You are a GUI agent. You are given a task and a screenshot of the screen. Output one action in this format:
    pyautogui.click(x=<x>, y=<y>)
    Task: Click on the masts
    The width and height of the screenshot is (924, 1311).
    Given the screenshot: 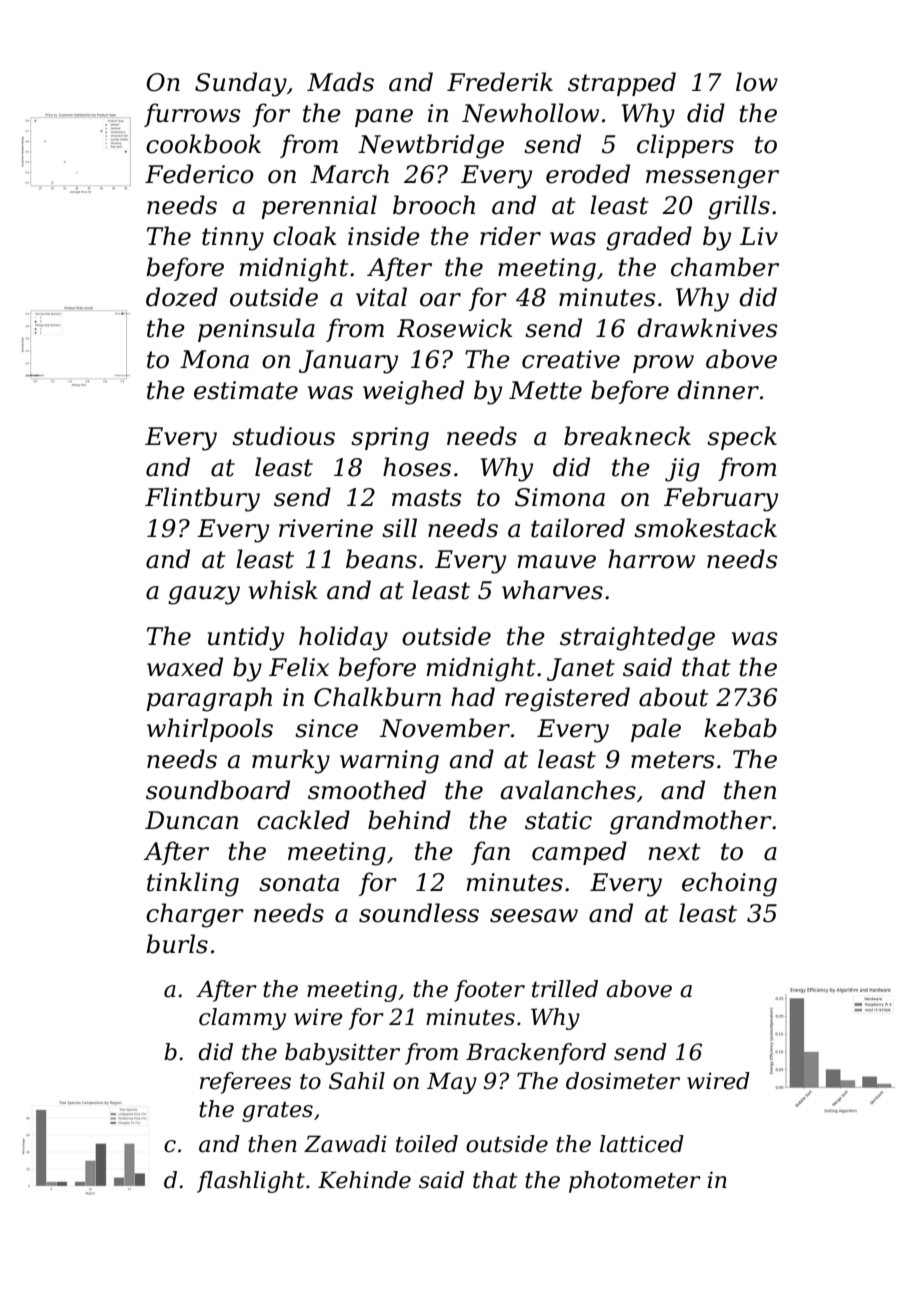 What is the action you would take?
    pyautogui.click(x=427, y=498)
